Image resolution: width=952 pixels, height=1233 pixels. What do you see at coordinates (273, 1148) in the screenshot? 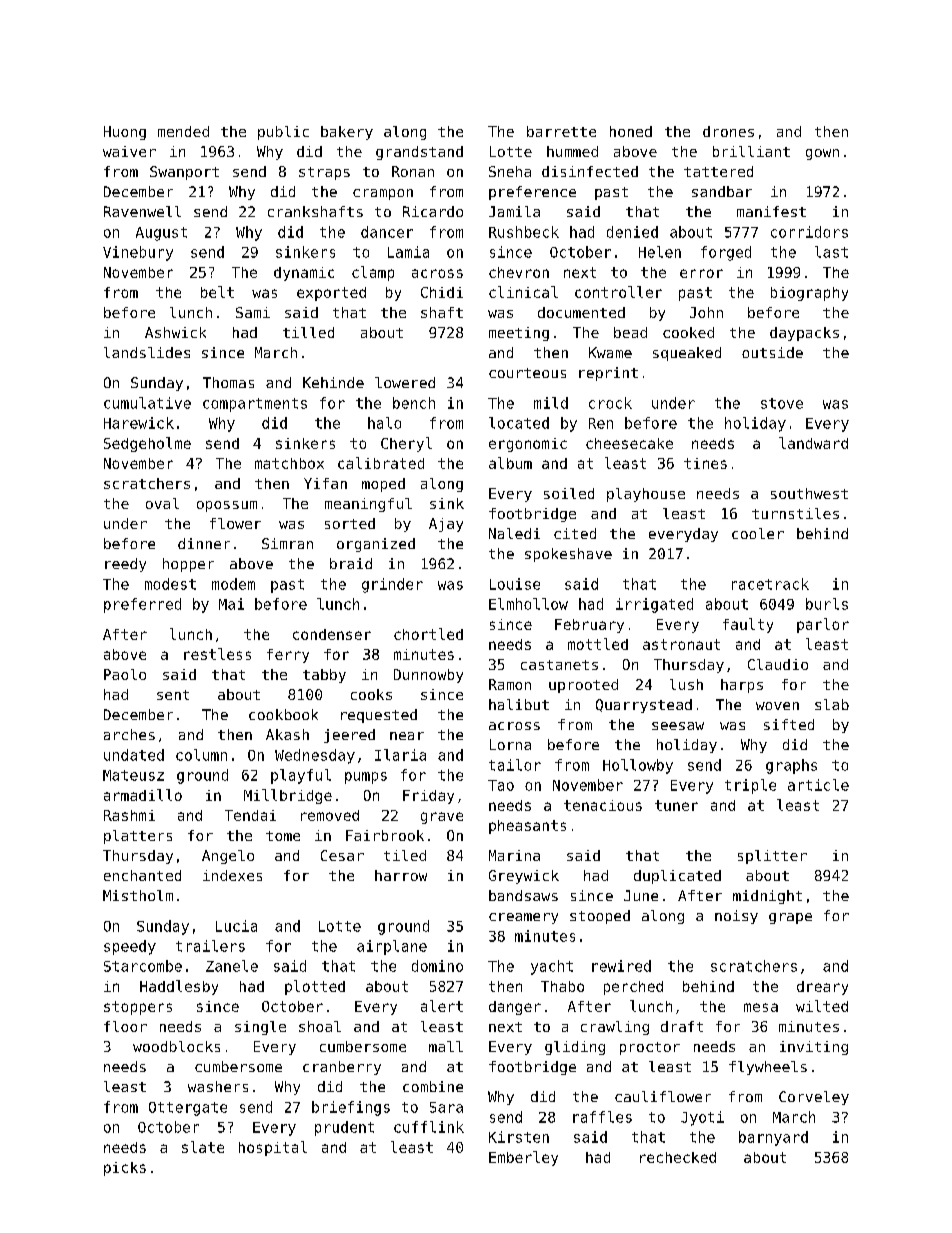
I see `hospital` at bounding box center [273, 1148].
